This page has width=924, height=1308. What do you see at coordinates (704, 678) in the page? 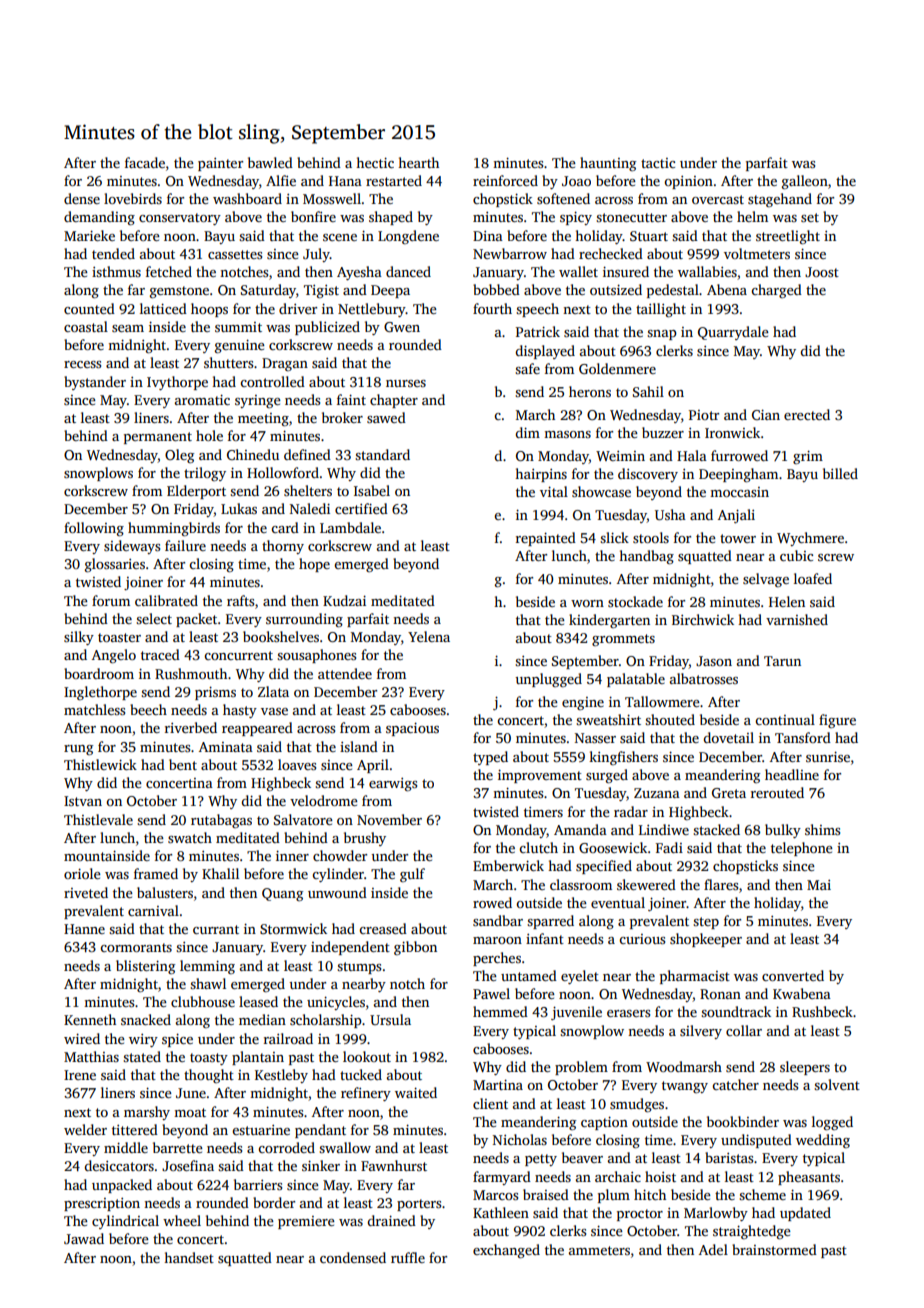
I see `albatrosses` at bounding box center [704, 678].
